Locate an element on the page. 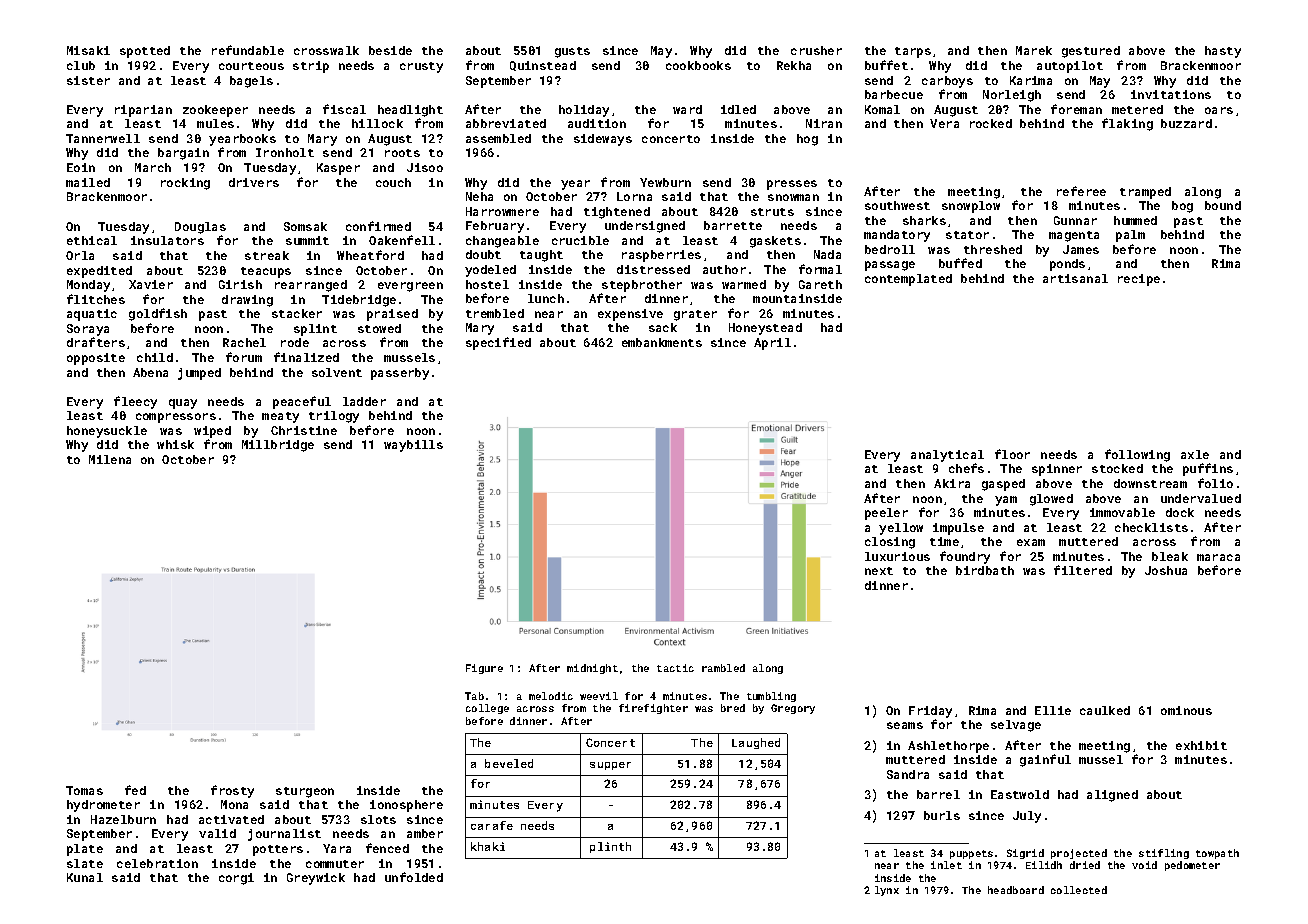  burls is located at coordinates (942, 815).
